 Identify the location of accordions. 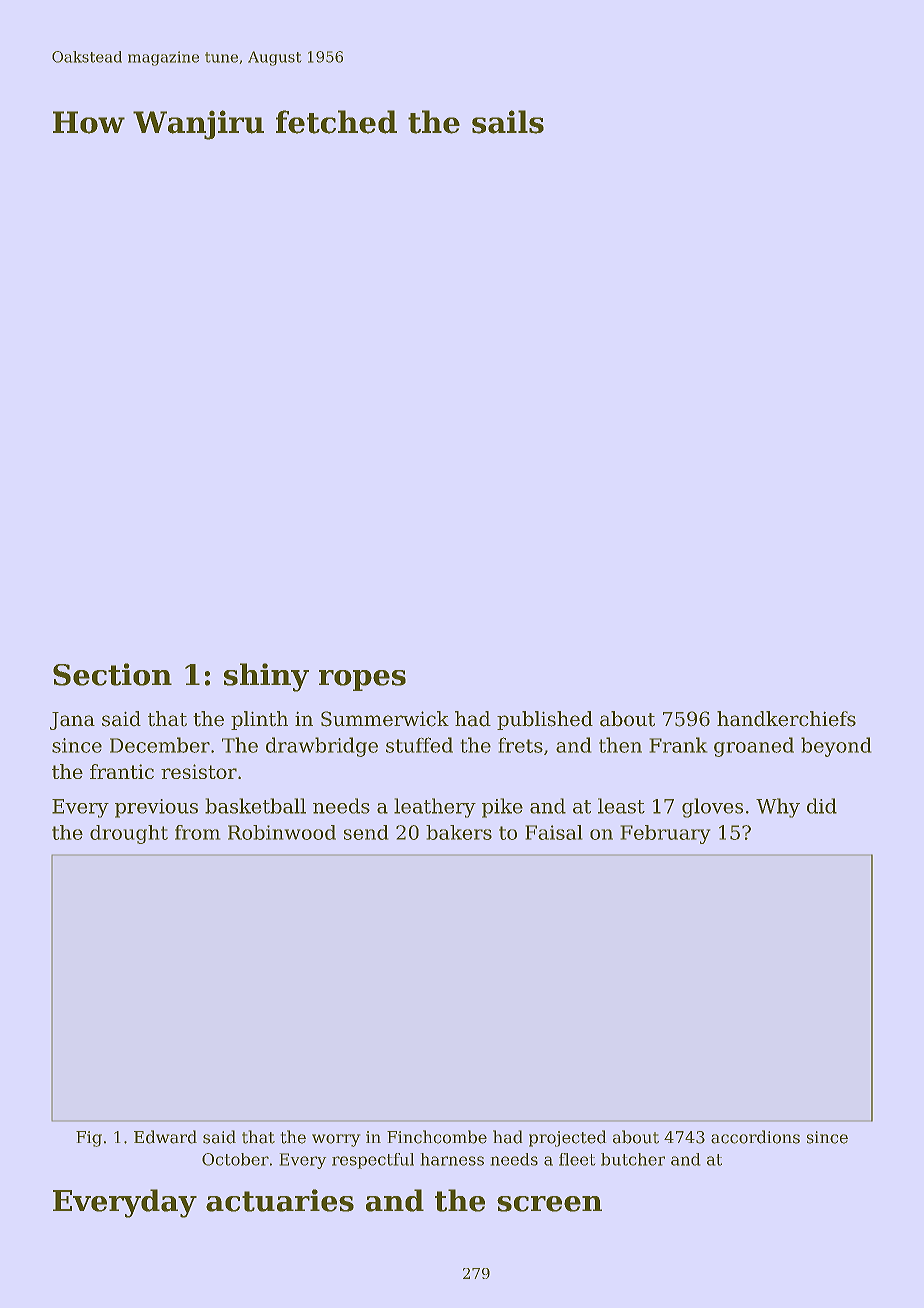
(755, 1137).
